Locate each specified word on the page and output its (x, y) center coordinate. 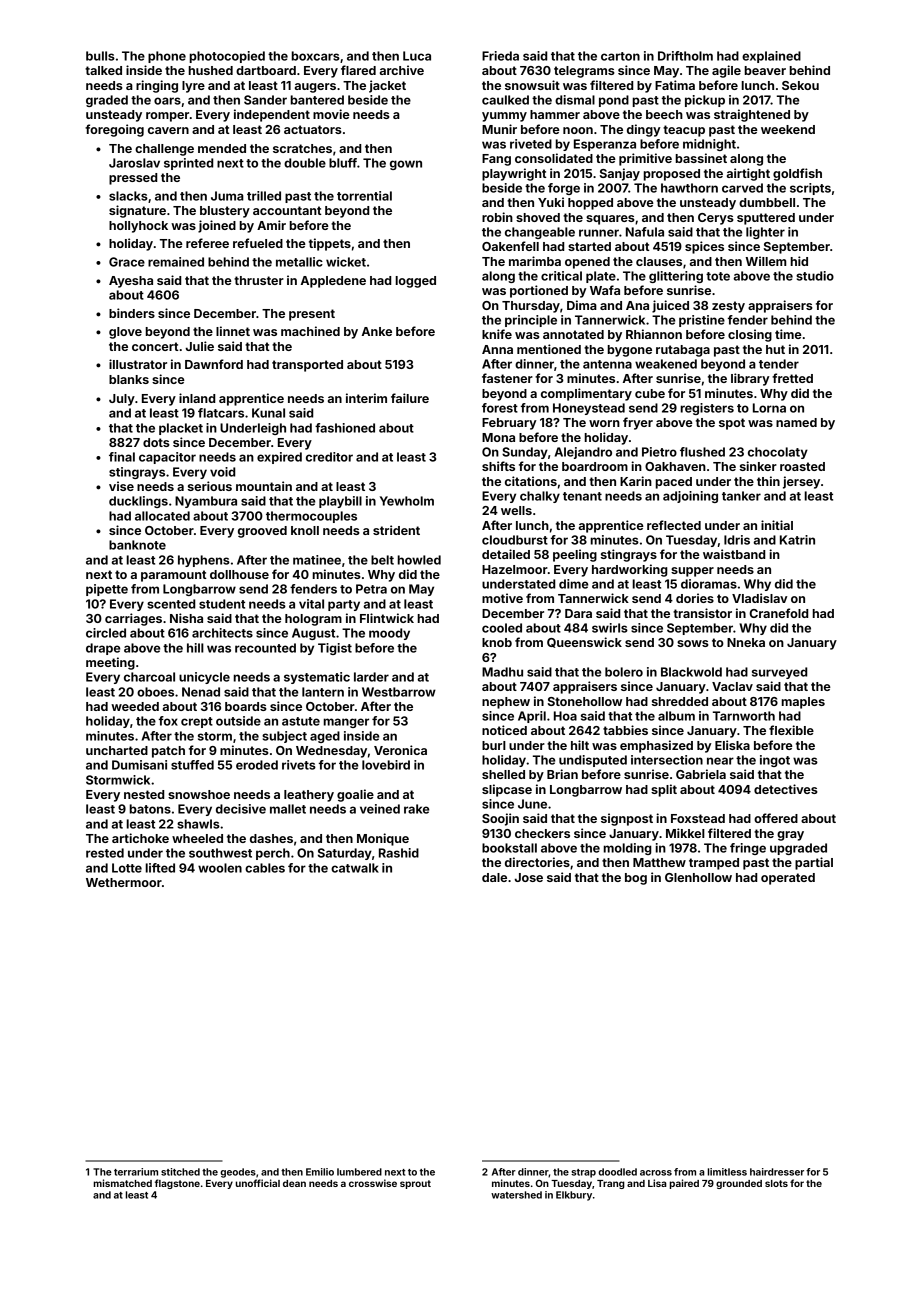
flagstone (177, 1184)
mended (222, 148)
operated (788, 879)
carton (620, 56)
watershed (516, 1195)
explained (771, 57)
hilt (580, 745)
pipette (107, 590)
